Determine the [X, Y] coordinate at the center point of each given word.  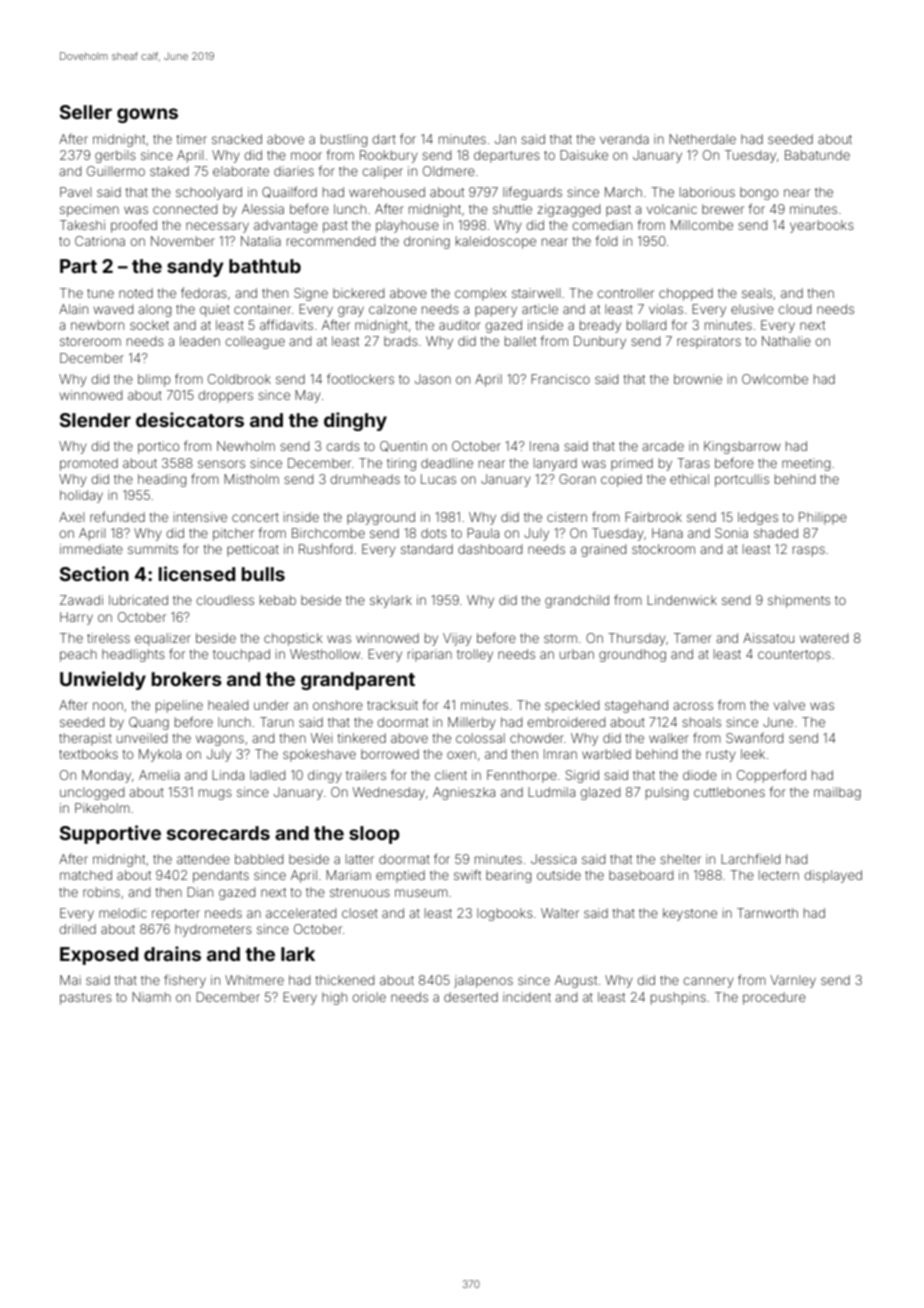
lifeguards [532, 193]
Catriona [100, 241]
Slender [95, 420]
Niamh [151, 997]
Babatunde [817, 155]
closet [360, 913]
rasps [809, 551]
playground [381, 518]
